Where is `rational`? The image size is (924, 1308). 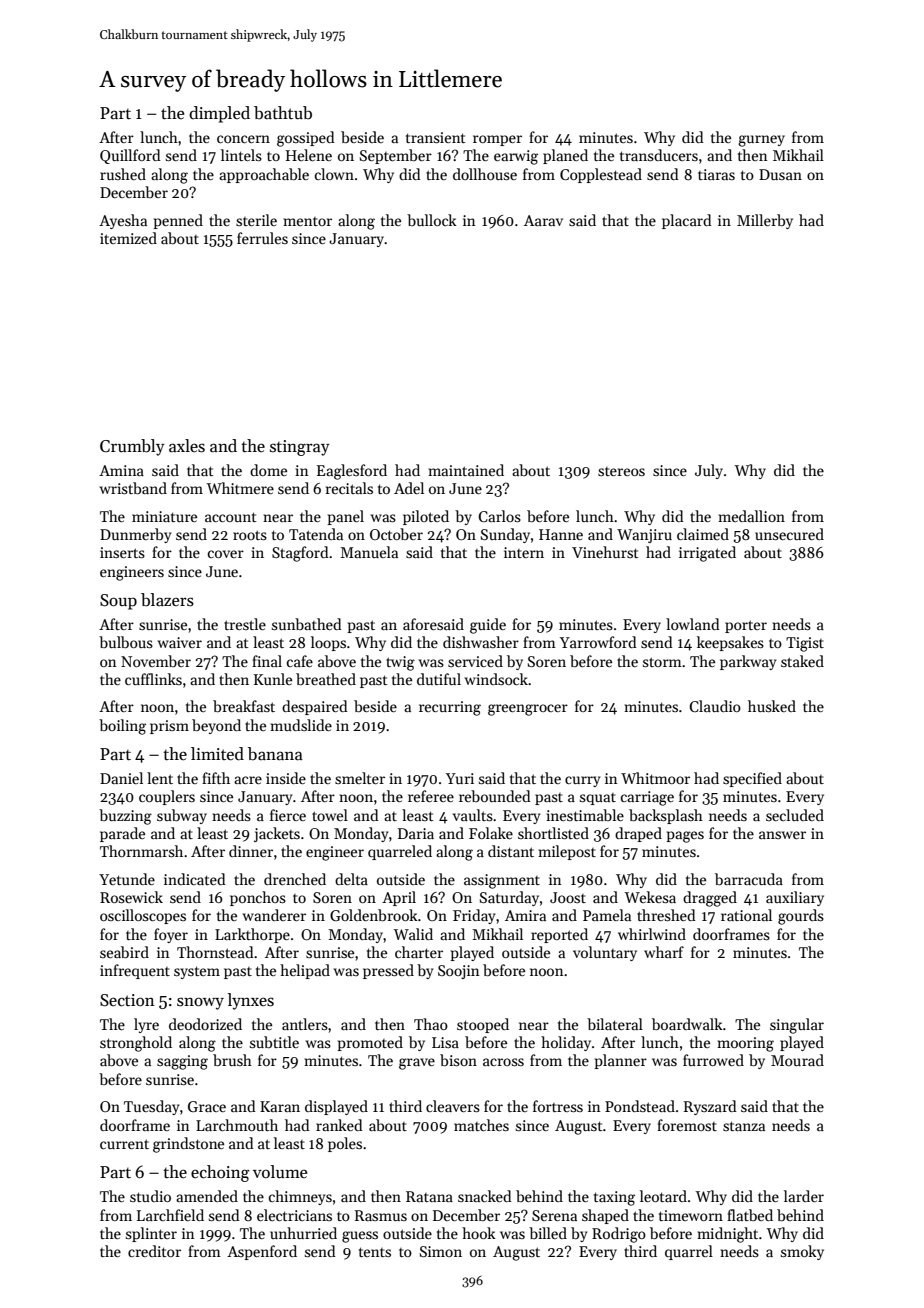 rational is located at coordinates (746, 915).
